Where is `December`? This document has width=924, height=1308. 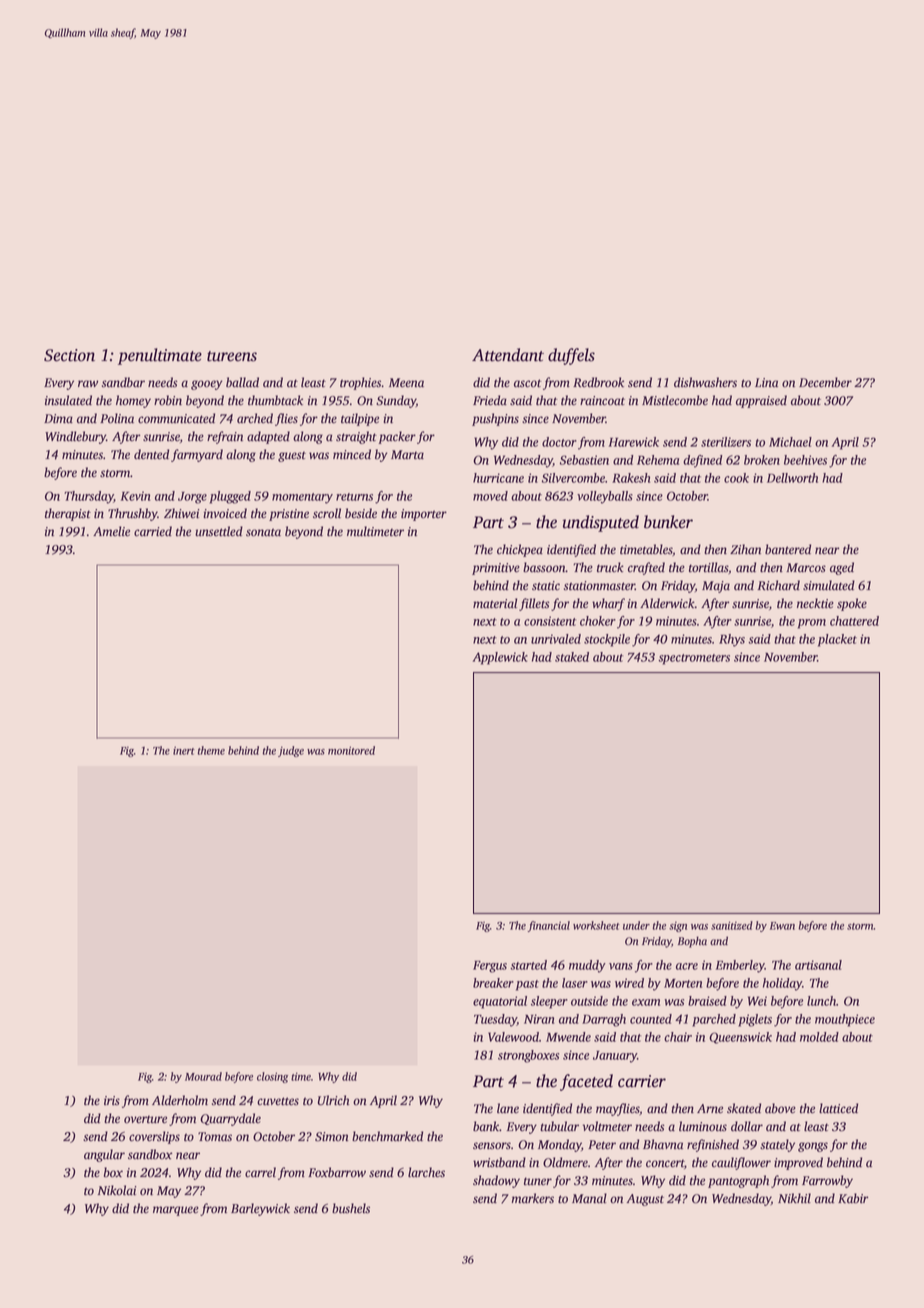
December is located at coordinates (825, 382).
